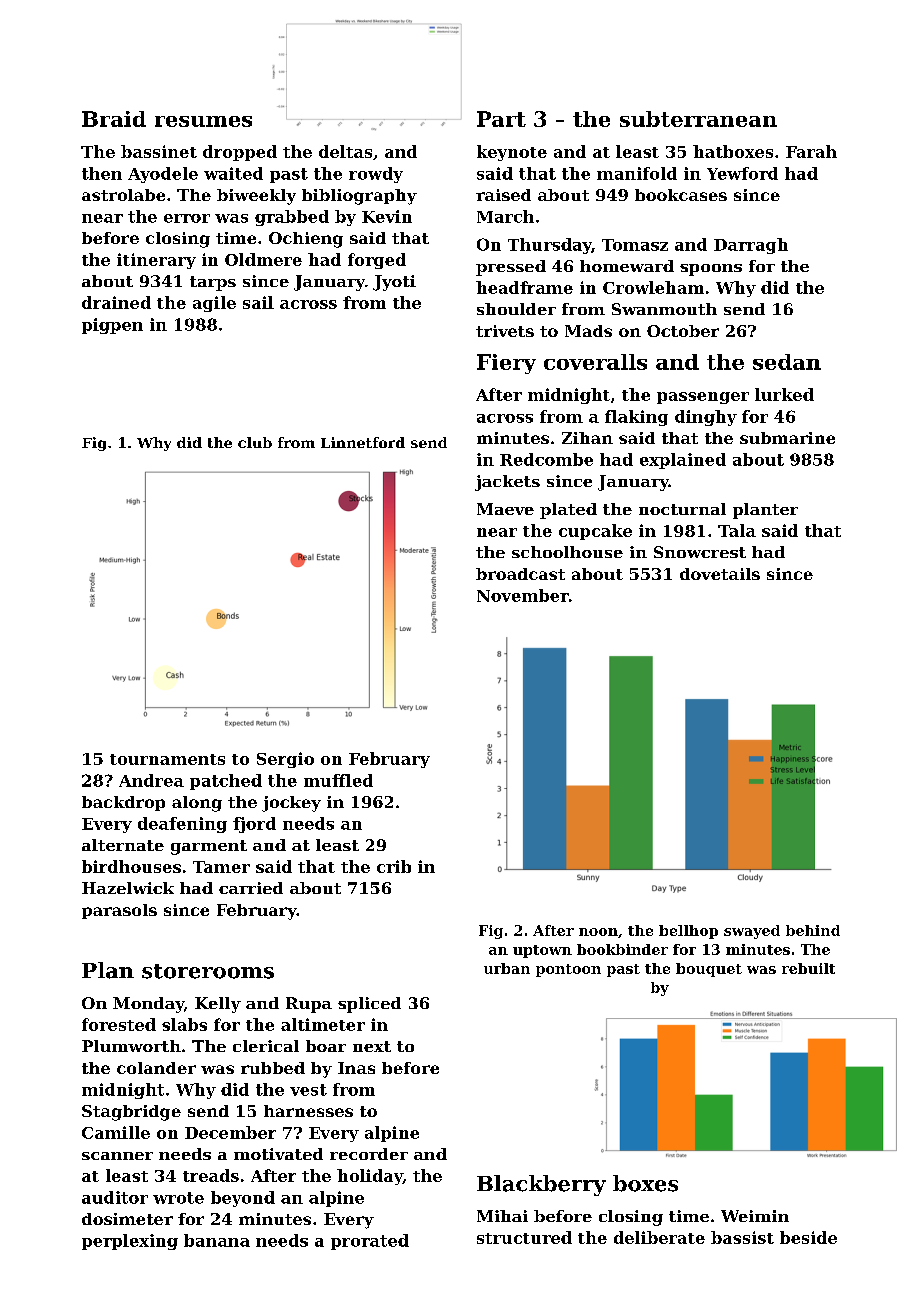  I want to click on alternate, so click(123, 845).
